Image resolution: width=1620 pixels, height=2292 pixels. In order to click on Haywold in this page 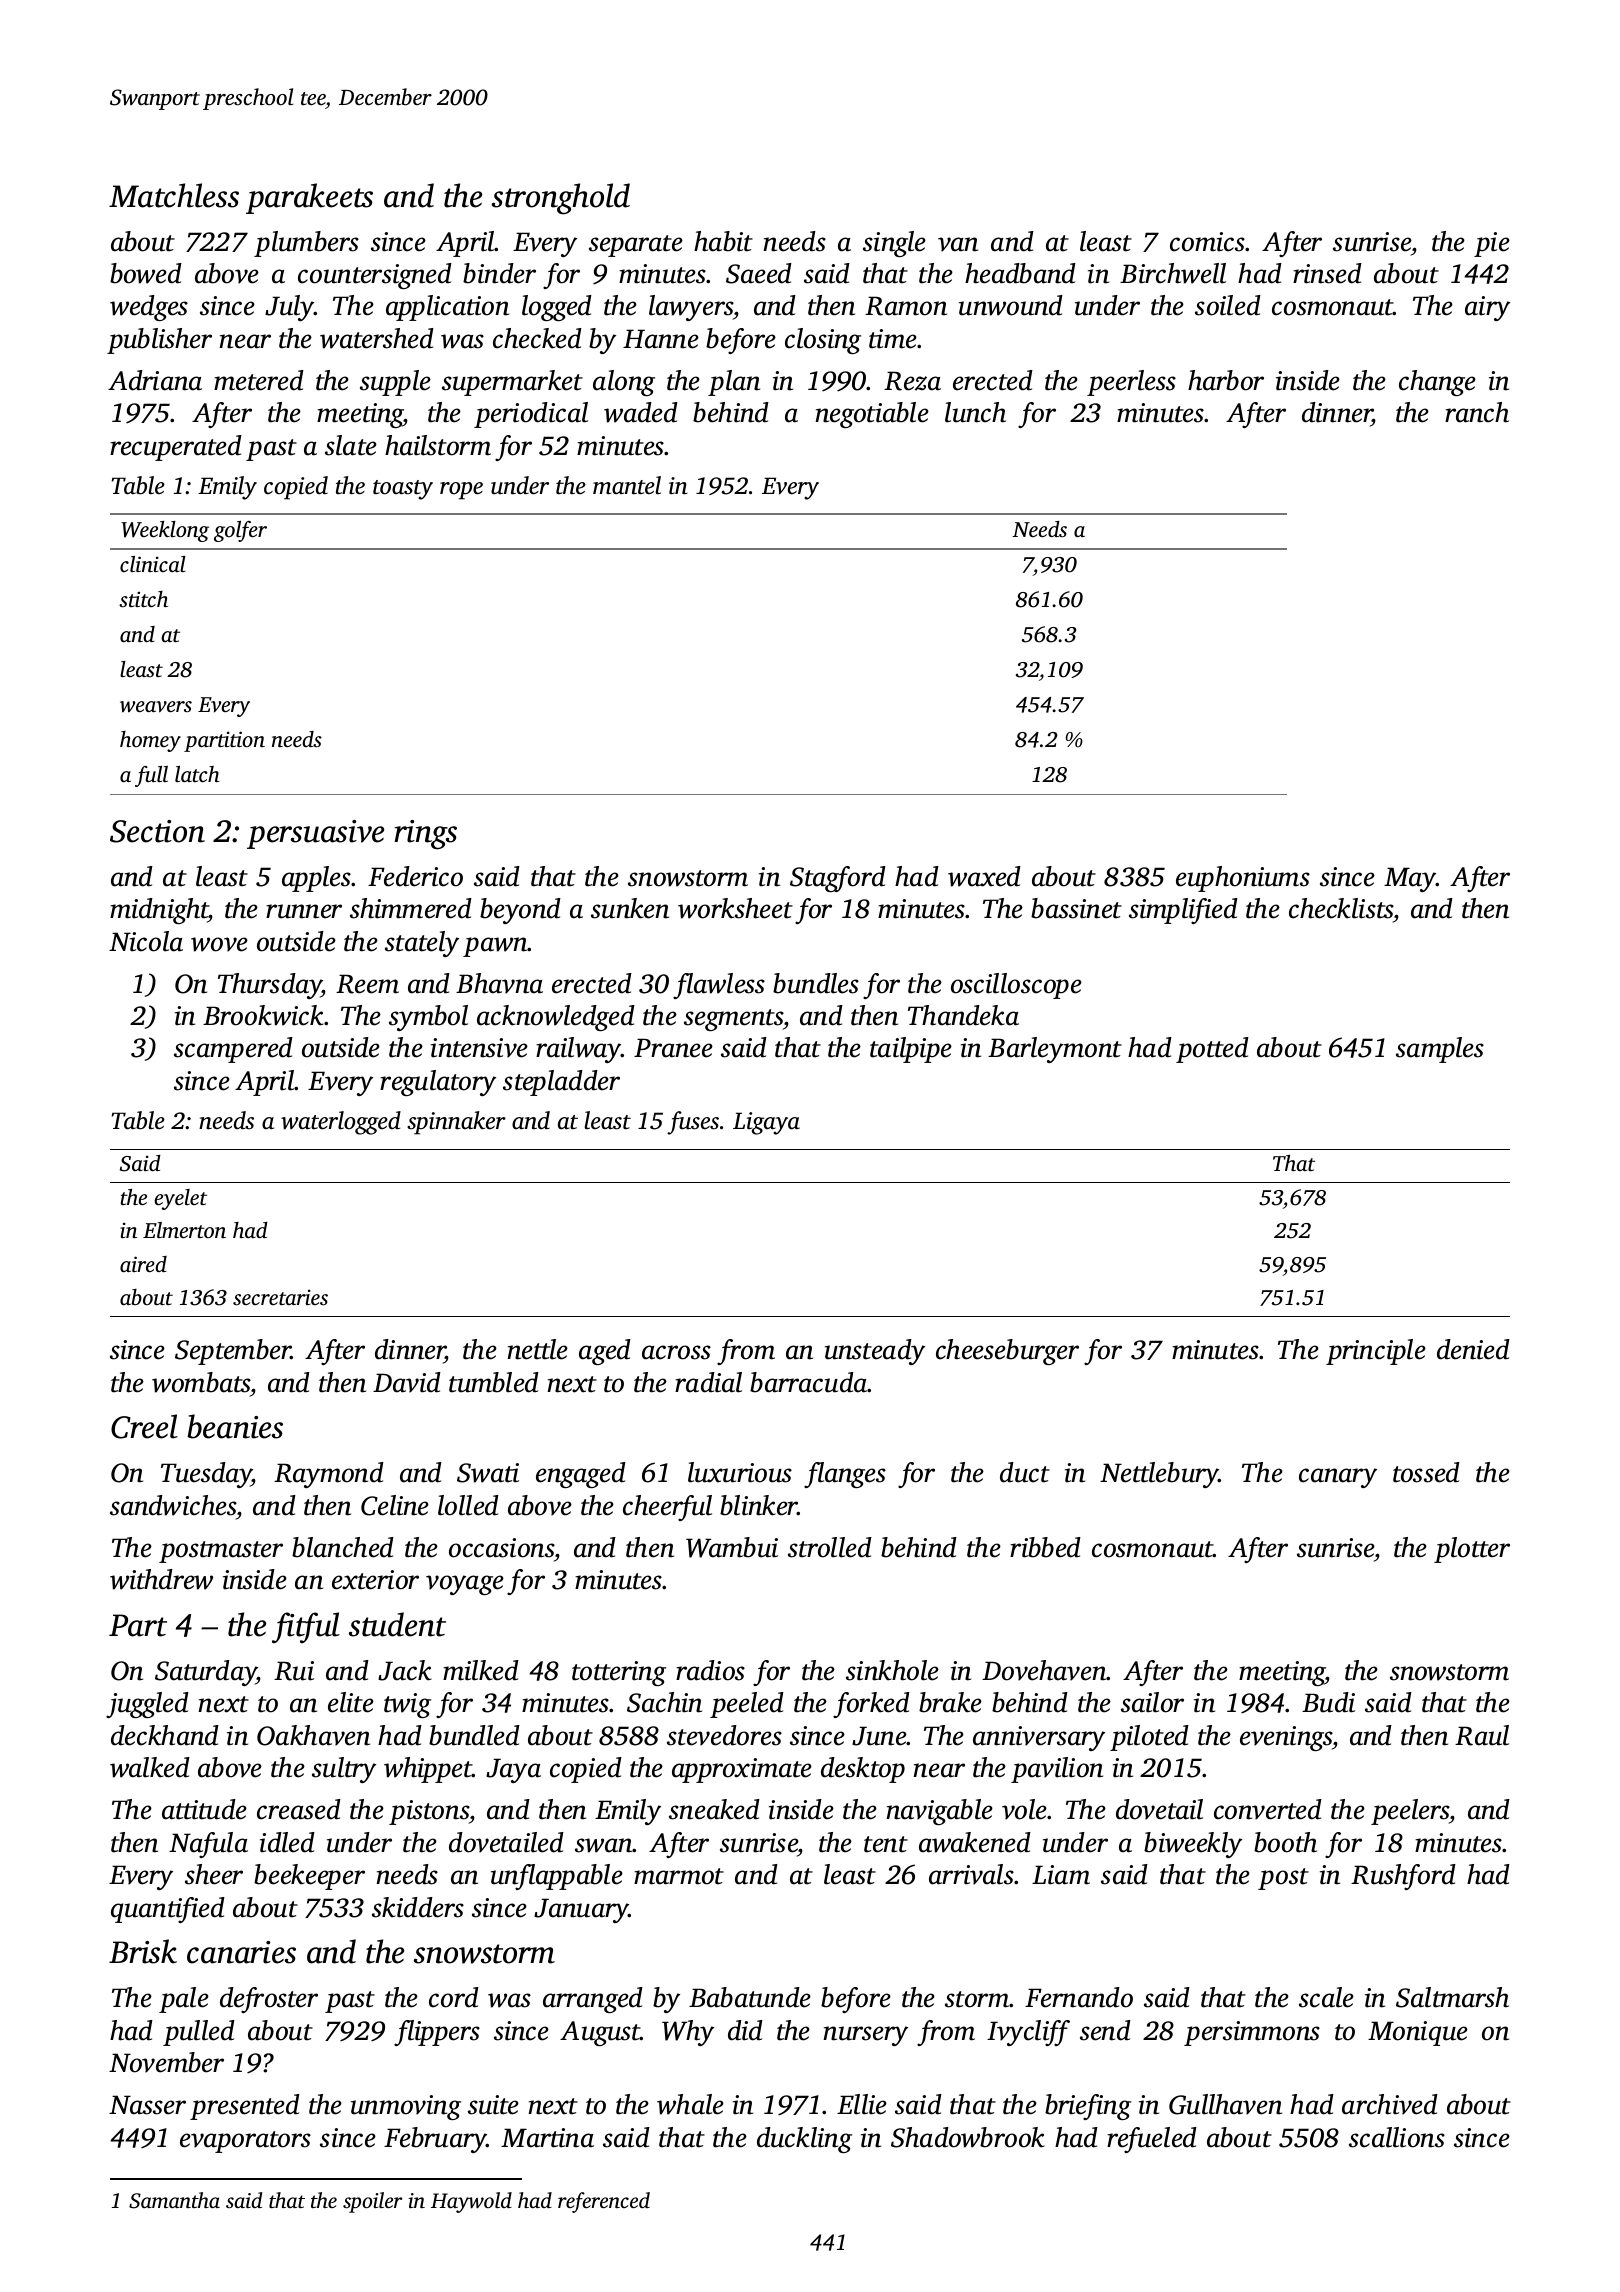, I will do `click(471, 2202)`.
